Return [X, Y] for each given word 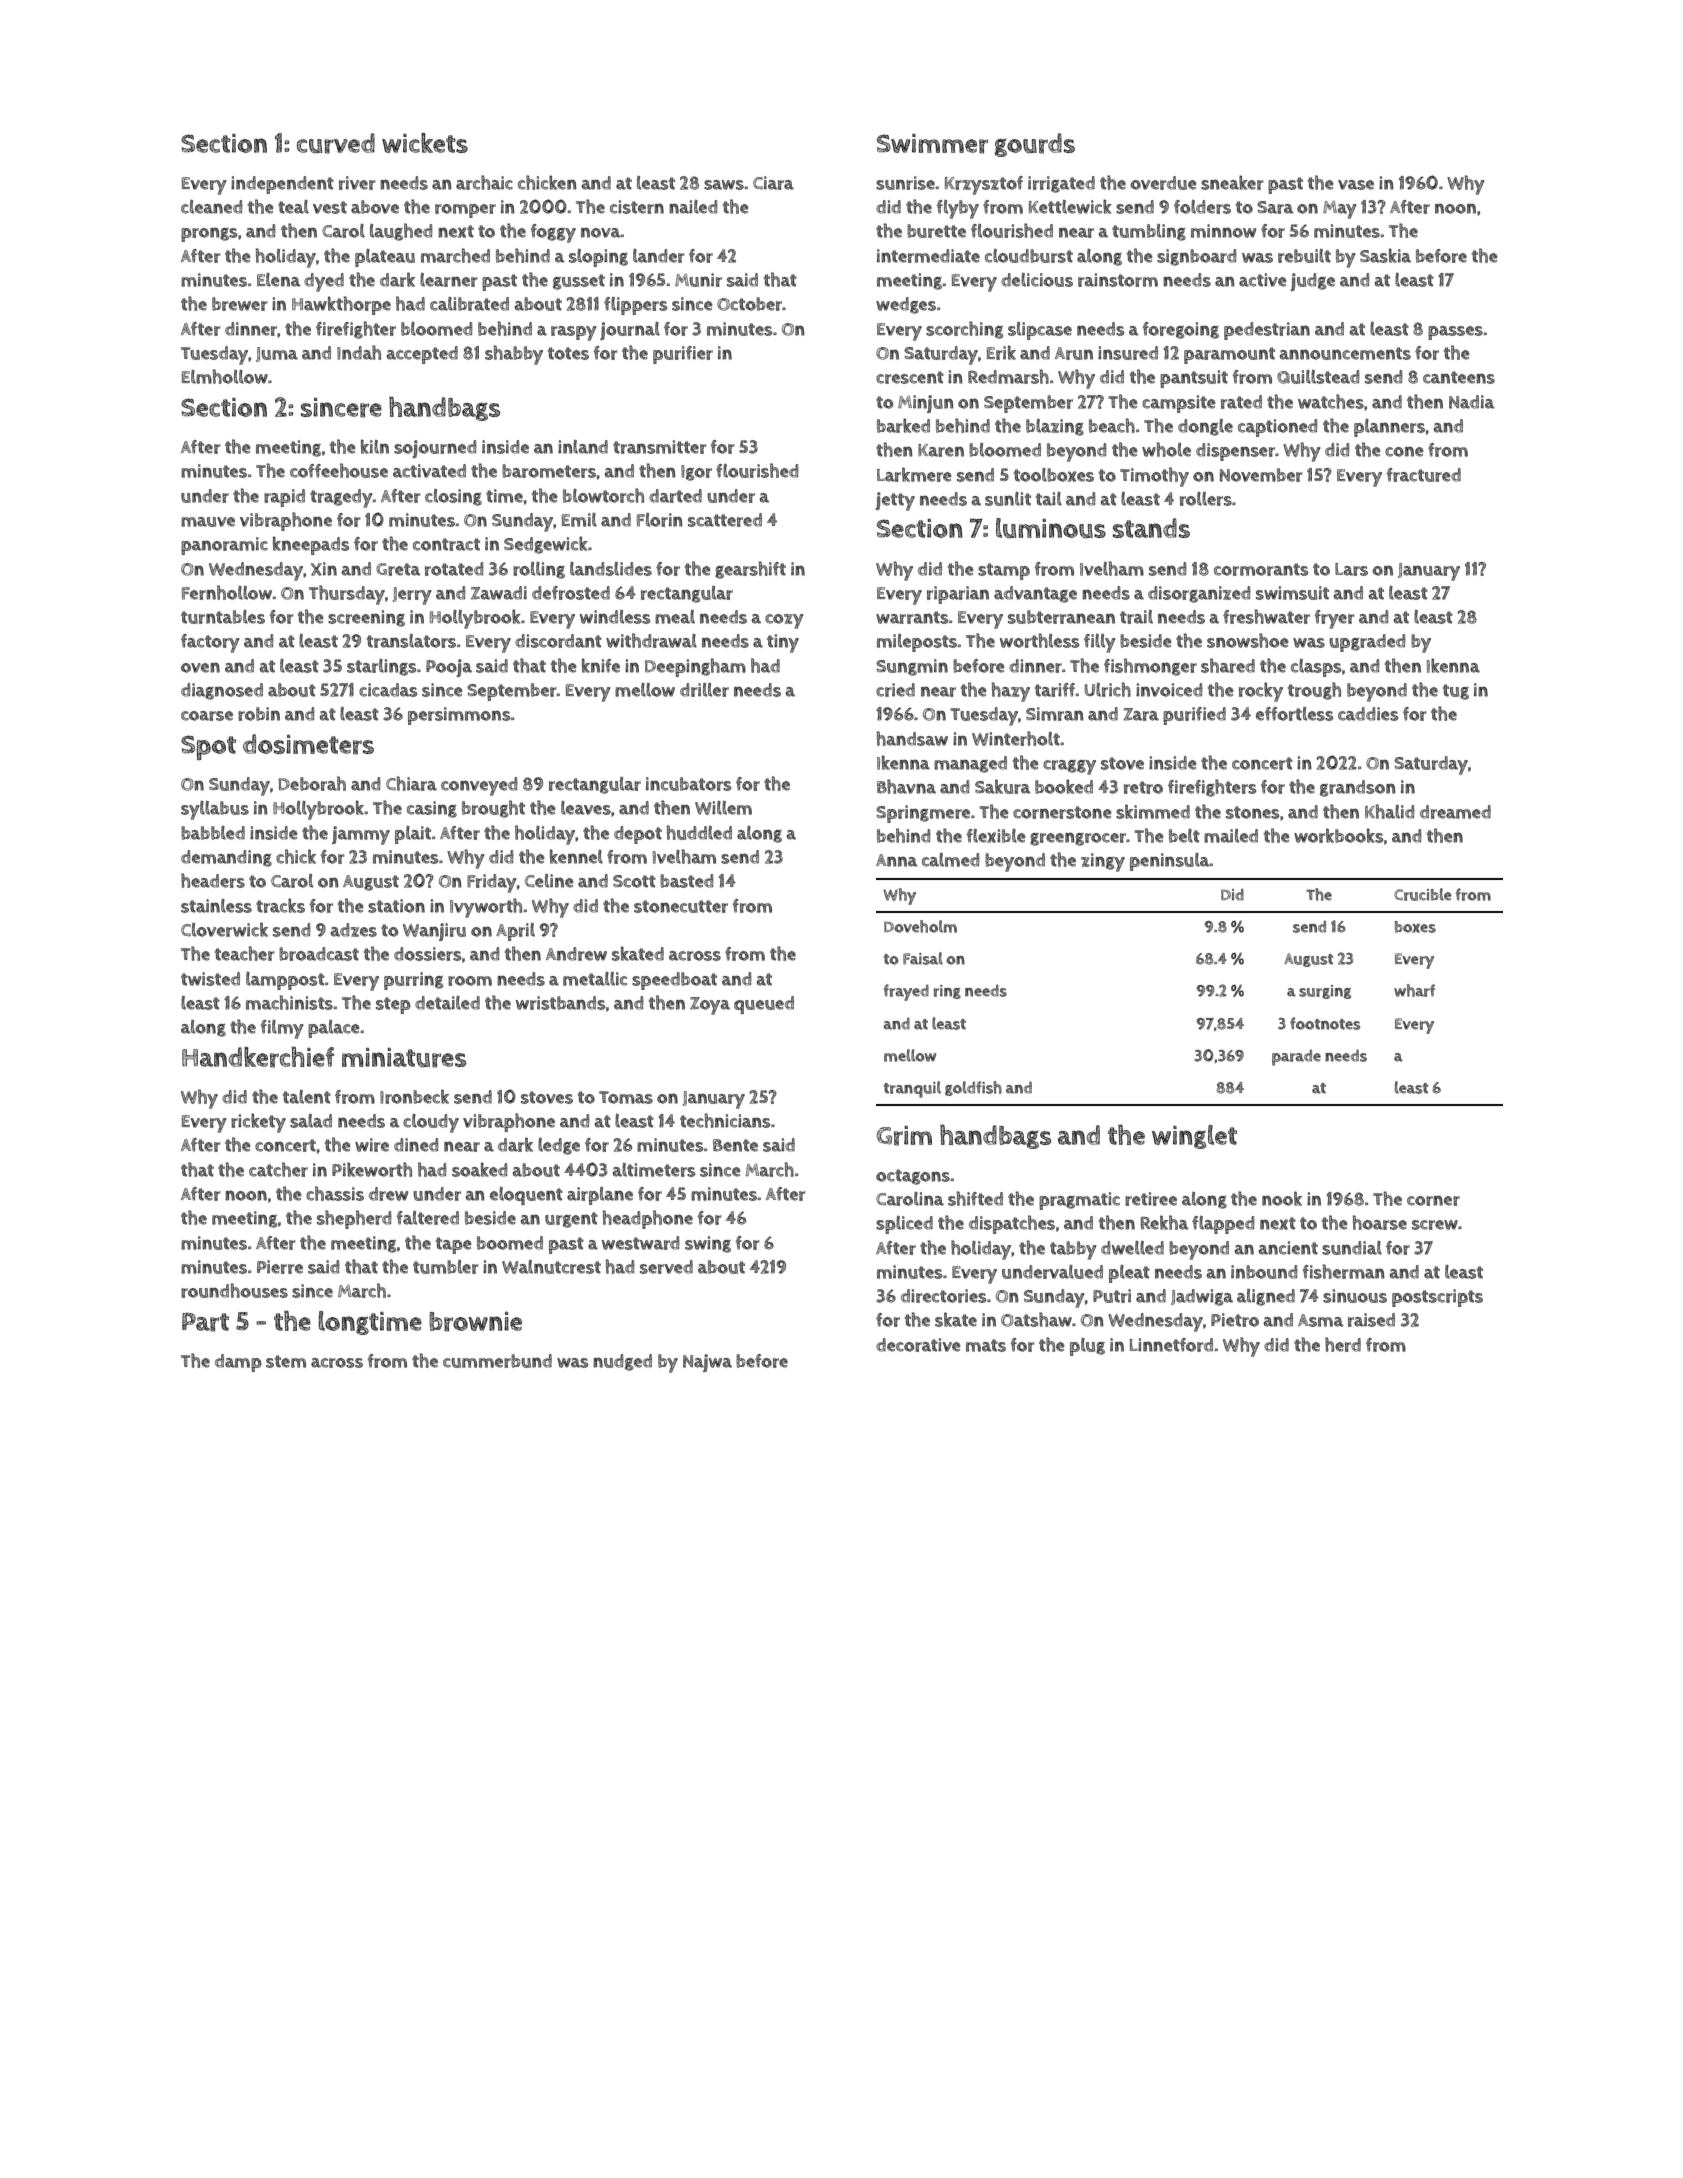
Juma [277, 354]
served [666, 1267]
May [1340, 210]
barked [903, 425]
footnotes [1325, 1023]
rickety [258, 1123]
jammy [361, 835]
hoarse [1380, 1222]
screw [1435, 1225]
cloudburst [1029, 256]
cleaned [212, 207]
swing [708, 1244]
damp [238, 1363]
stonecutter [681, 906]
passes [1455, 333]
